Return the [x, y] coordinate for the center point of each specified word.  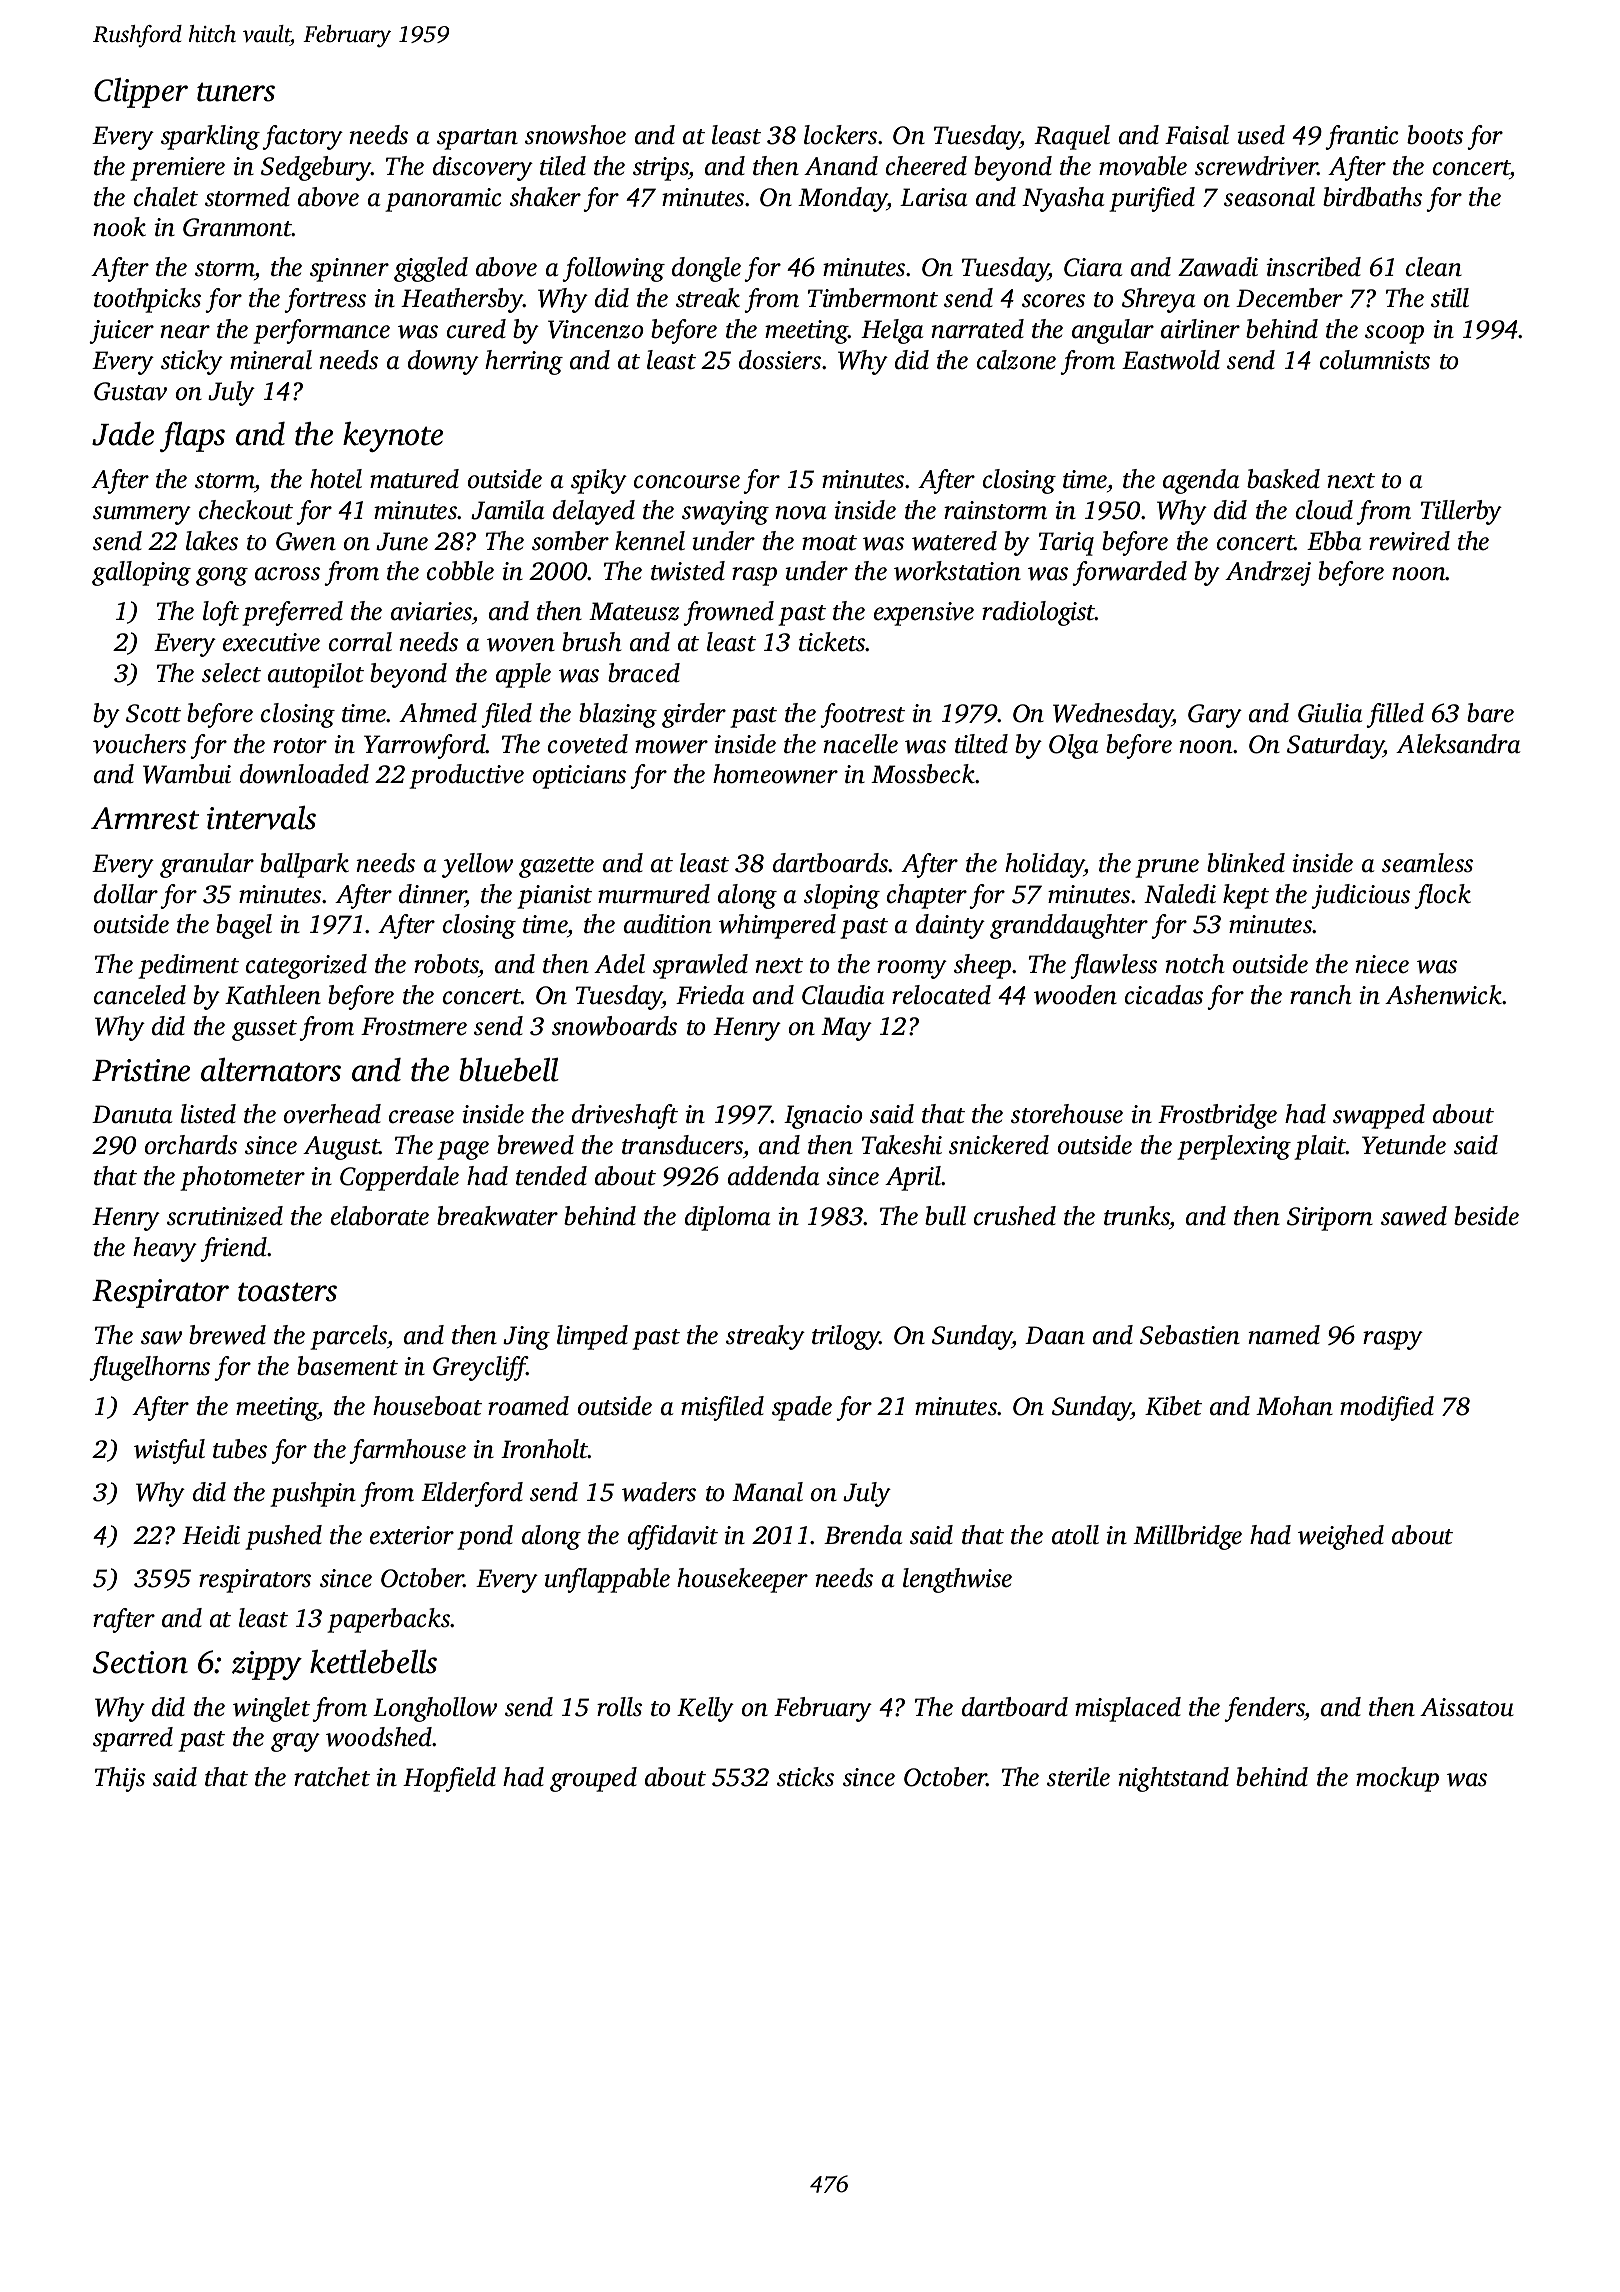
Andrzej [1268, 573]
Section [140, 1662]
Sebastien [1190, 1335]
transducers [682, 1145]
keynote [393, 437]
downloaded [304, 774]
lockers [840, 135]
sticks [805, 1777]
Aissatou [1467, 1707]
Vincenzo [596, 329]
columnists [1375, 360]
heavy [165, 1249]
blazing [618, 715]
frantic [1362, 137]
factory [302, 137]
